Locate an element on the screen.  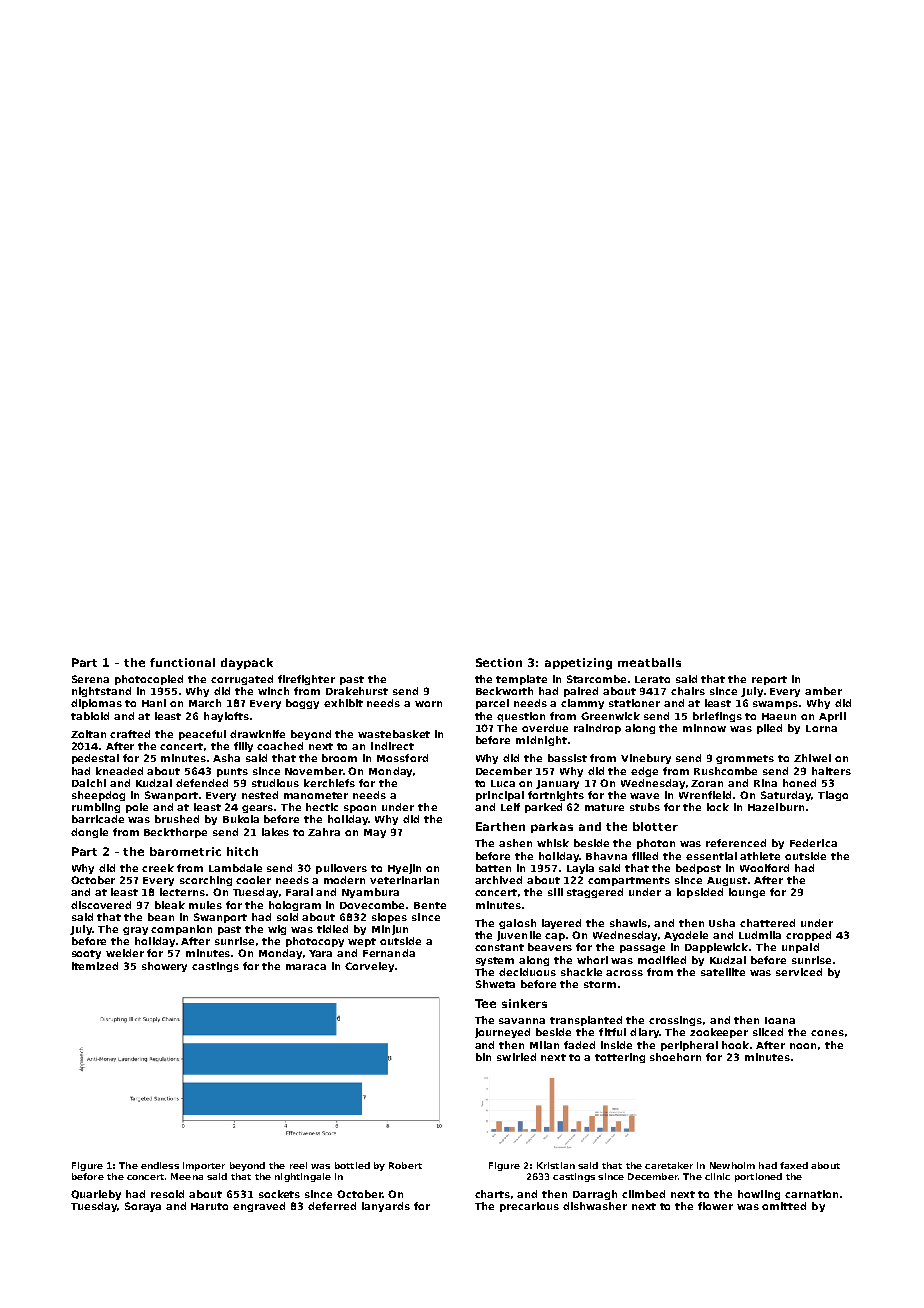
wig is located at coordinates (277, 930).
